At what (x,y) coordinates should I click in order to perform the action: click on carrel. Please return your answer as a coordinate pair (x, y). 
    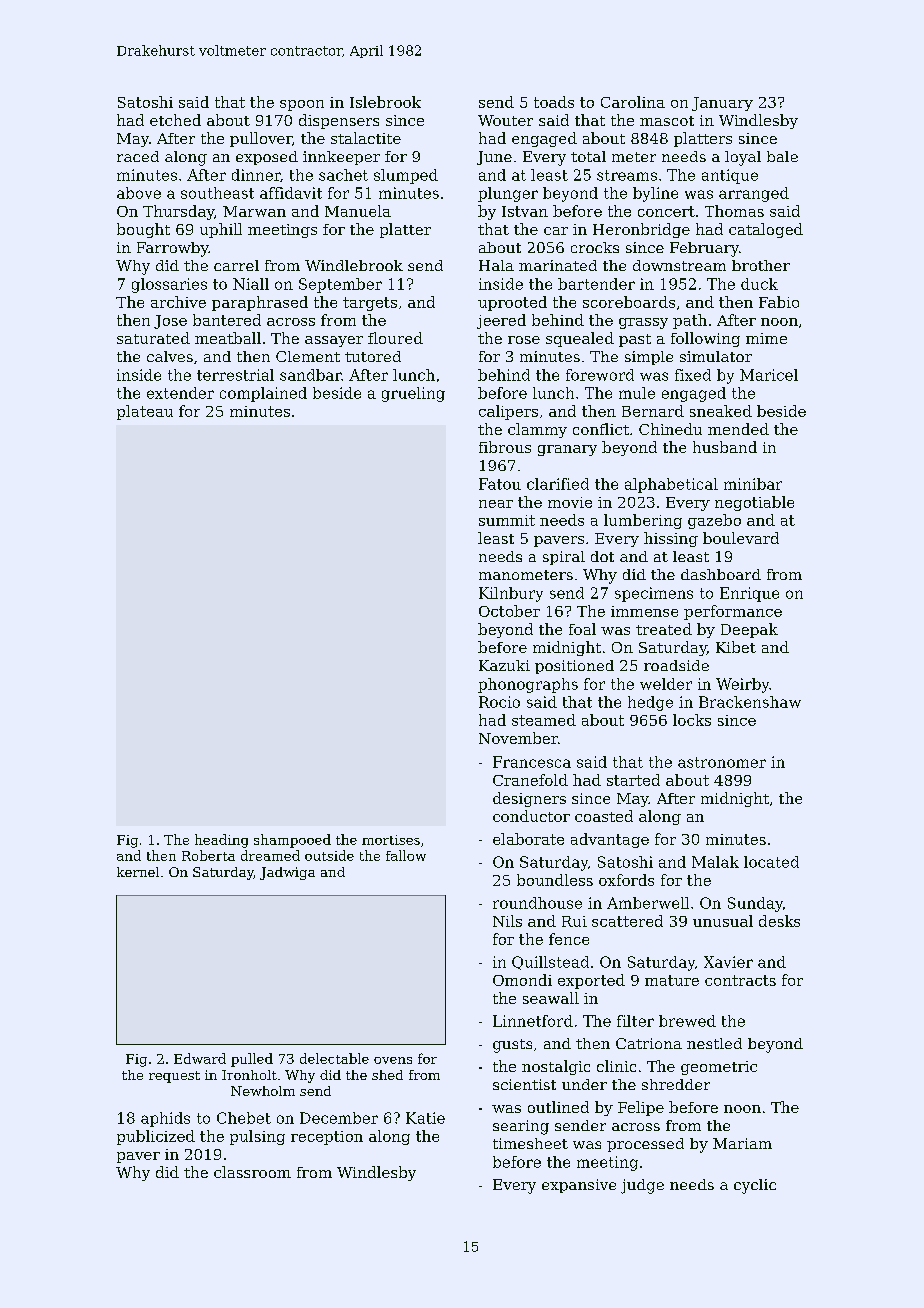
    Looking at the image, I should click on (236, 265).
